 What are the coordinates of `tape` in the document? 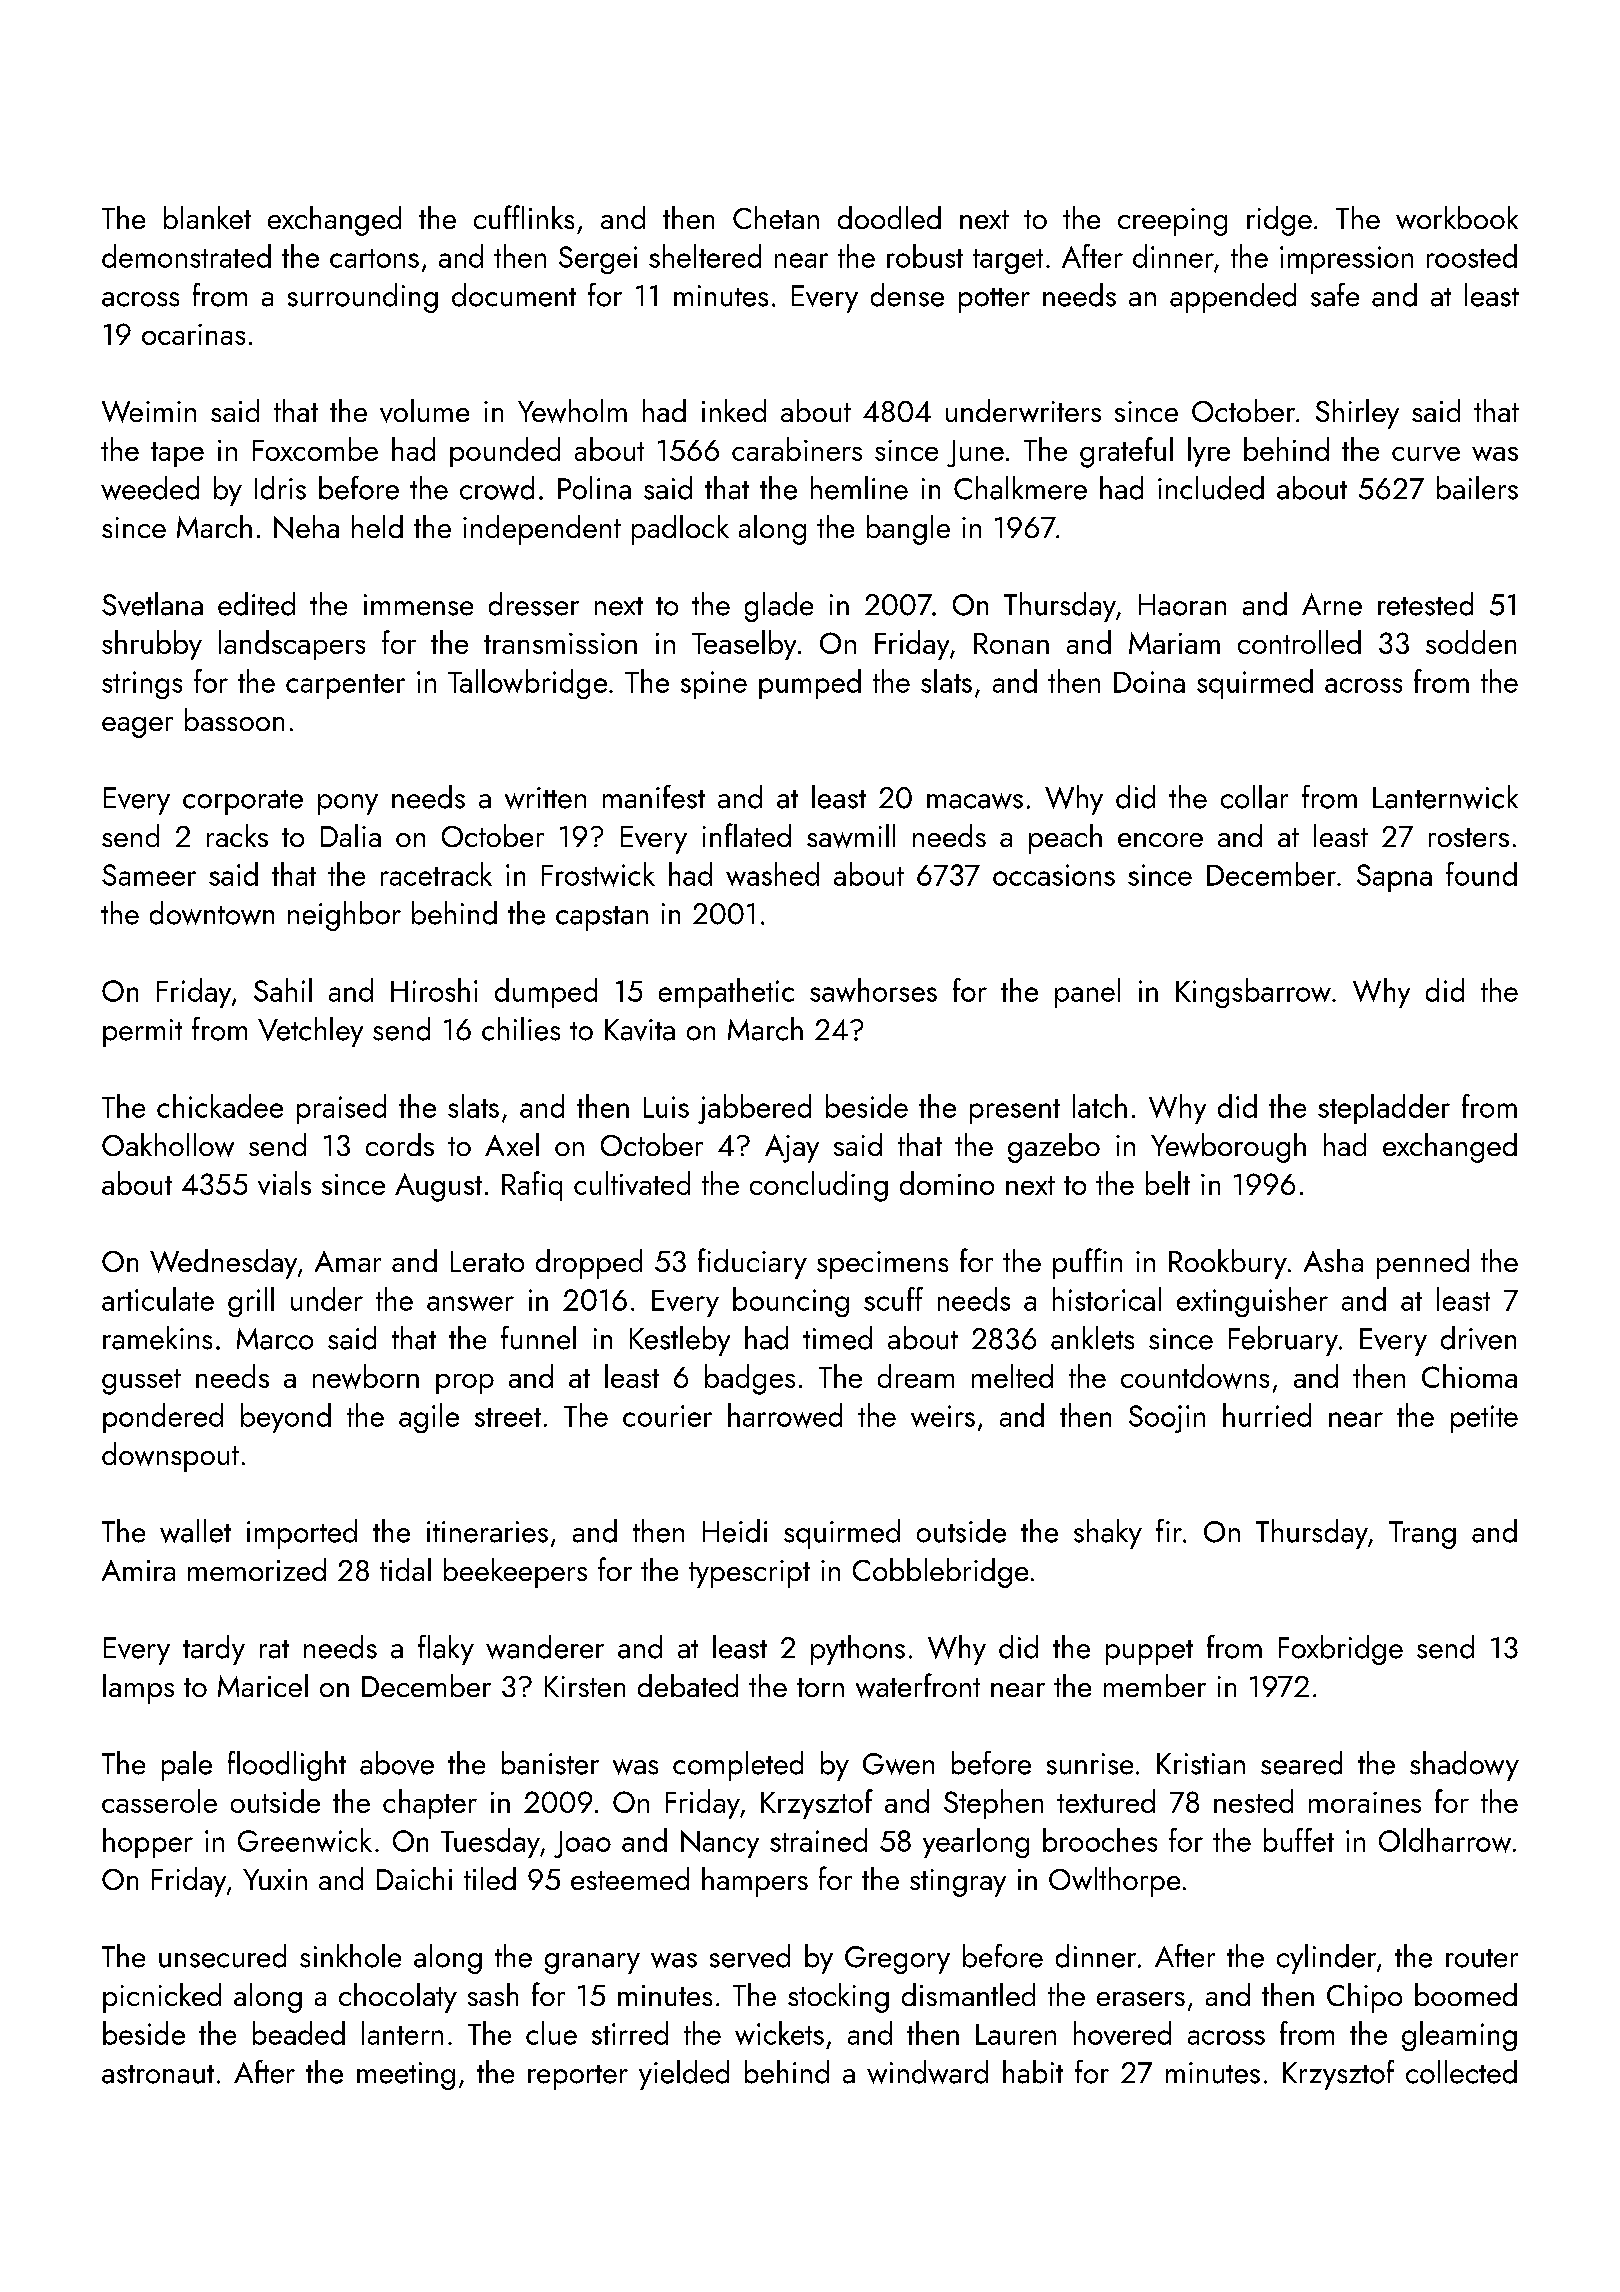 It's located at (177, 454).
